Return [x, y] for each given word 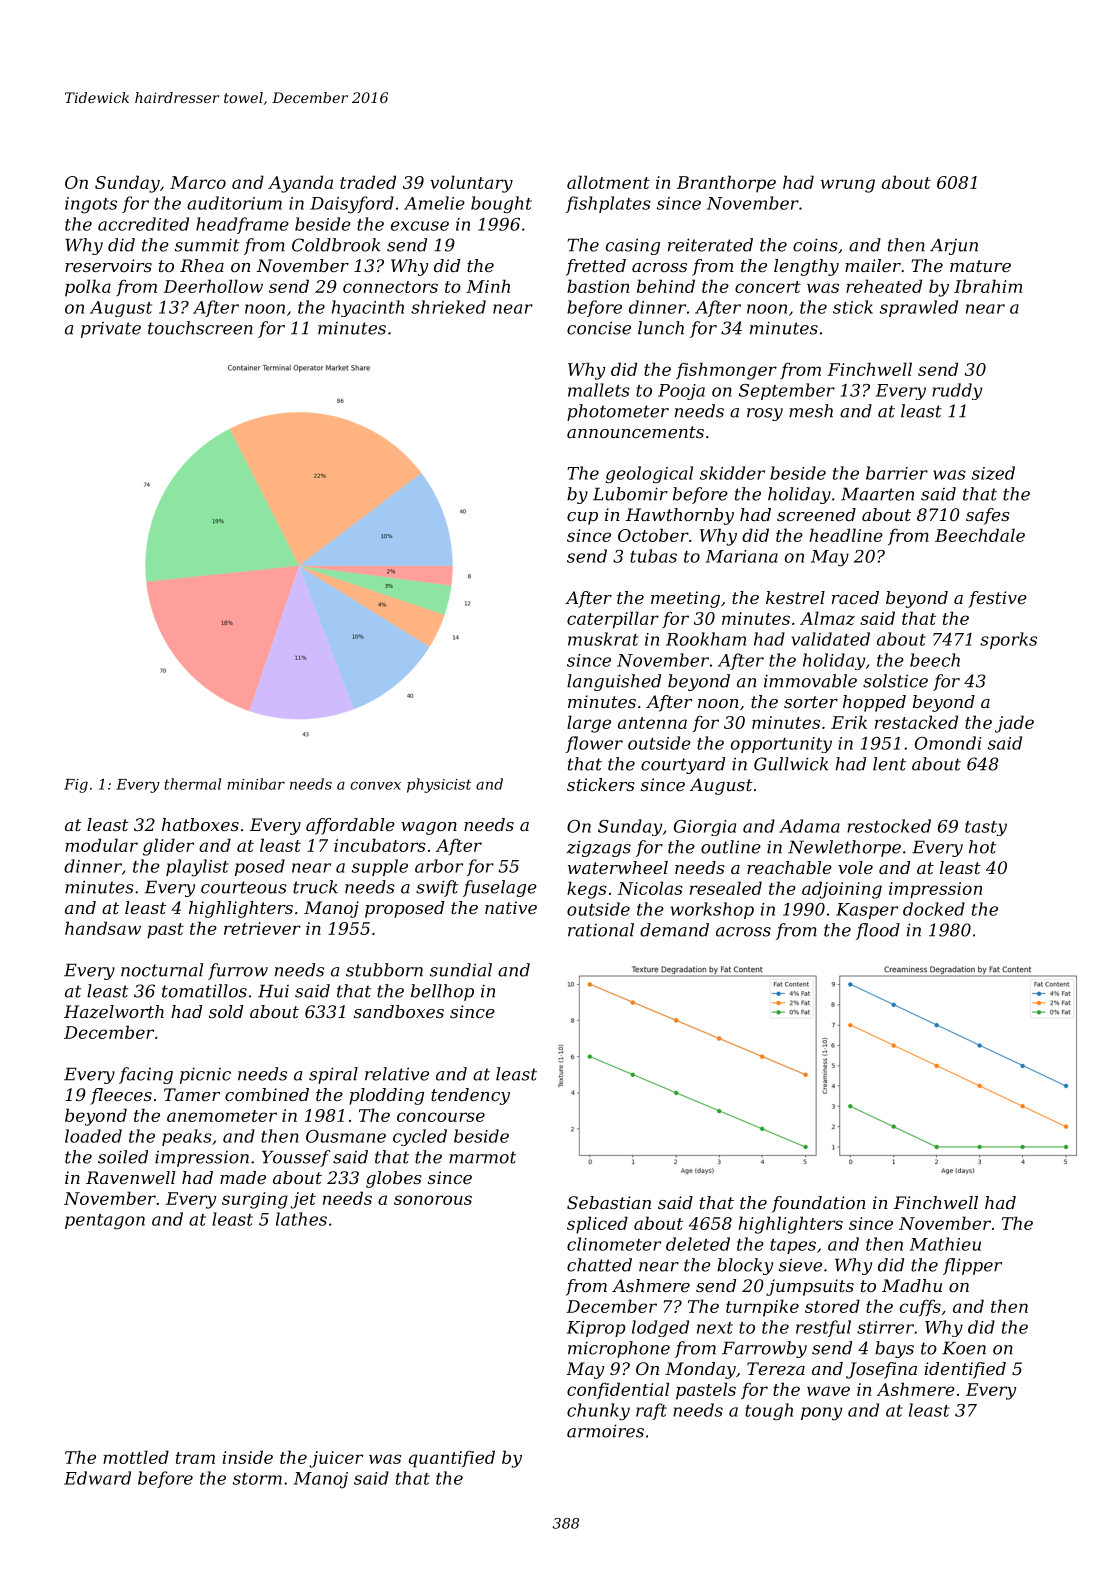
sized [993, 473]
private [111, 330]
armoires [605, 1431]
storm [257, 1479]
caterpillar [613, 620]
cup [582, 518]
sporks [1008, 640]
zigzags [599, 848]
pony [821, 1414]
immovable [810, 681]
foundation [818, 1204]
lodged [660, 1328]
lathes [301, 1219]
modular [101, 845]
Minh [488, 286]
